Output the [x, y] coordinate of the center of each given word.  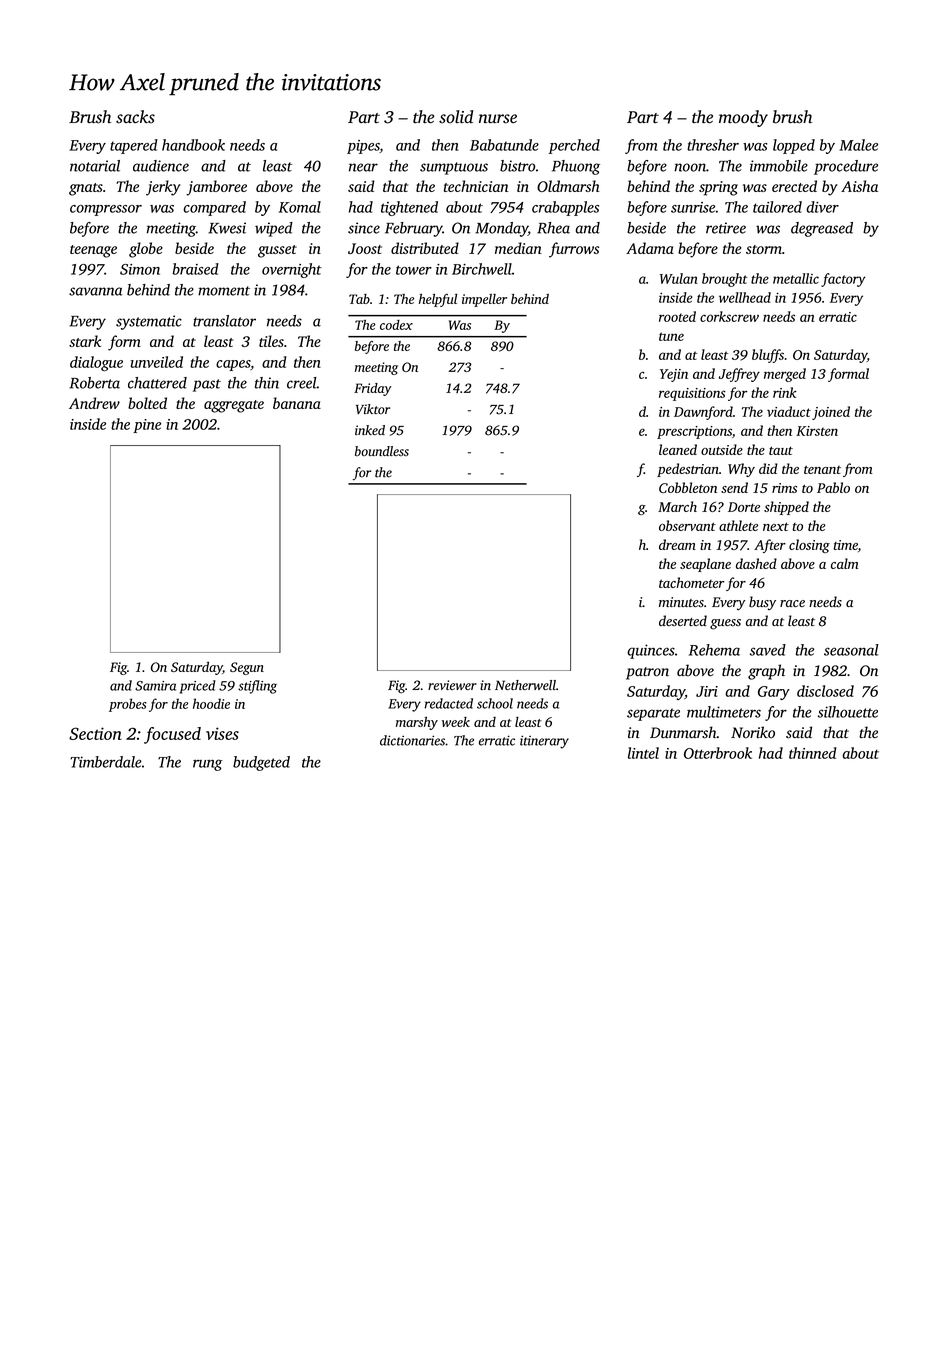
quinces [651, 651]
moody [743, 118]
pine [147, 426]
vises [222, 733]
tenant [822, 469]
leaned [678, 449]
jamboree [216, 188]
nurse [498, 119]
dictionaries [412, 740]
